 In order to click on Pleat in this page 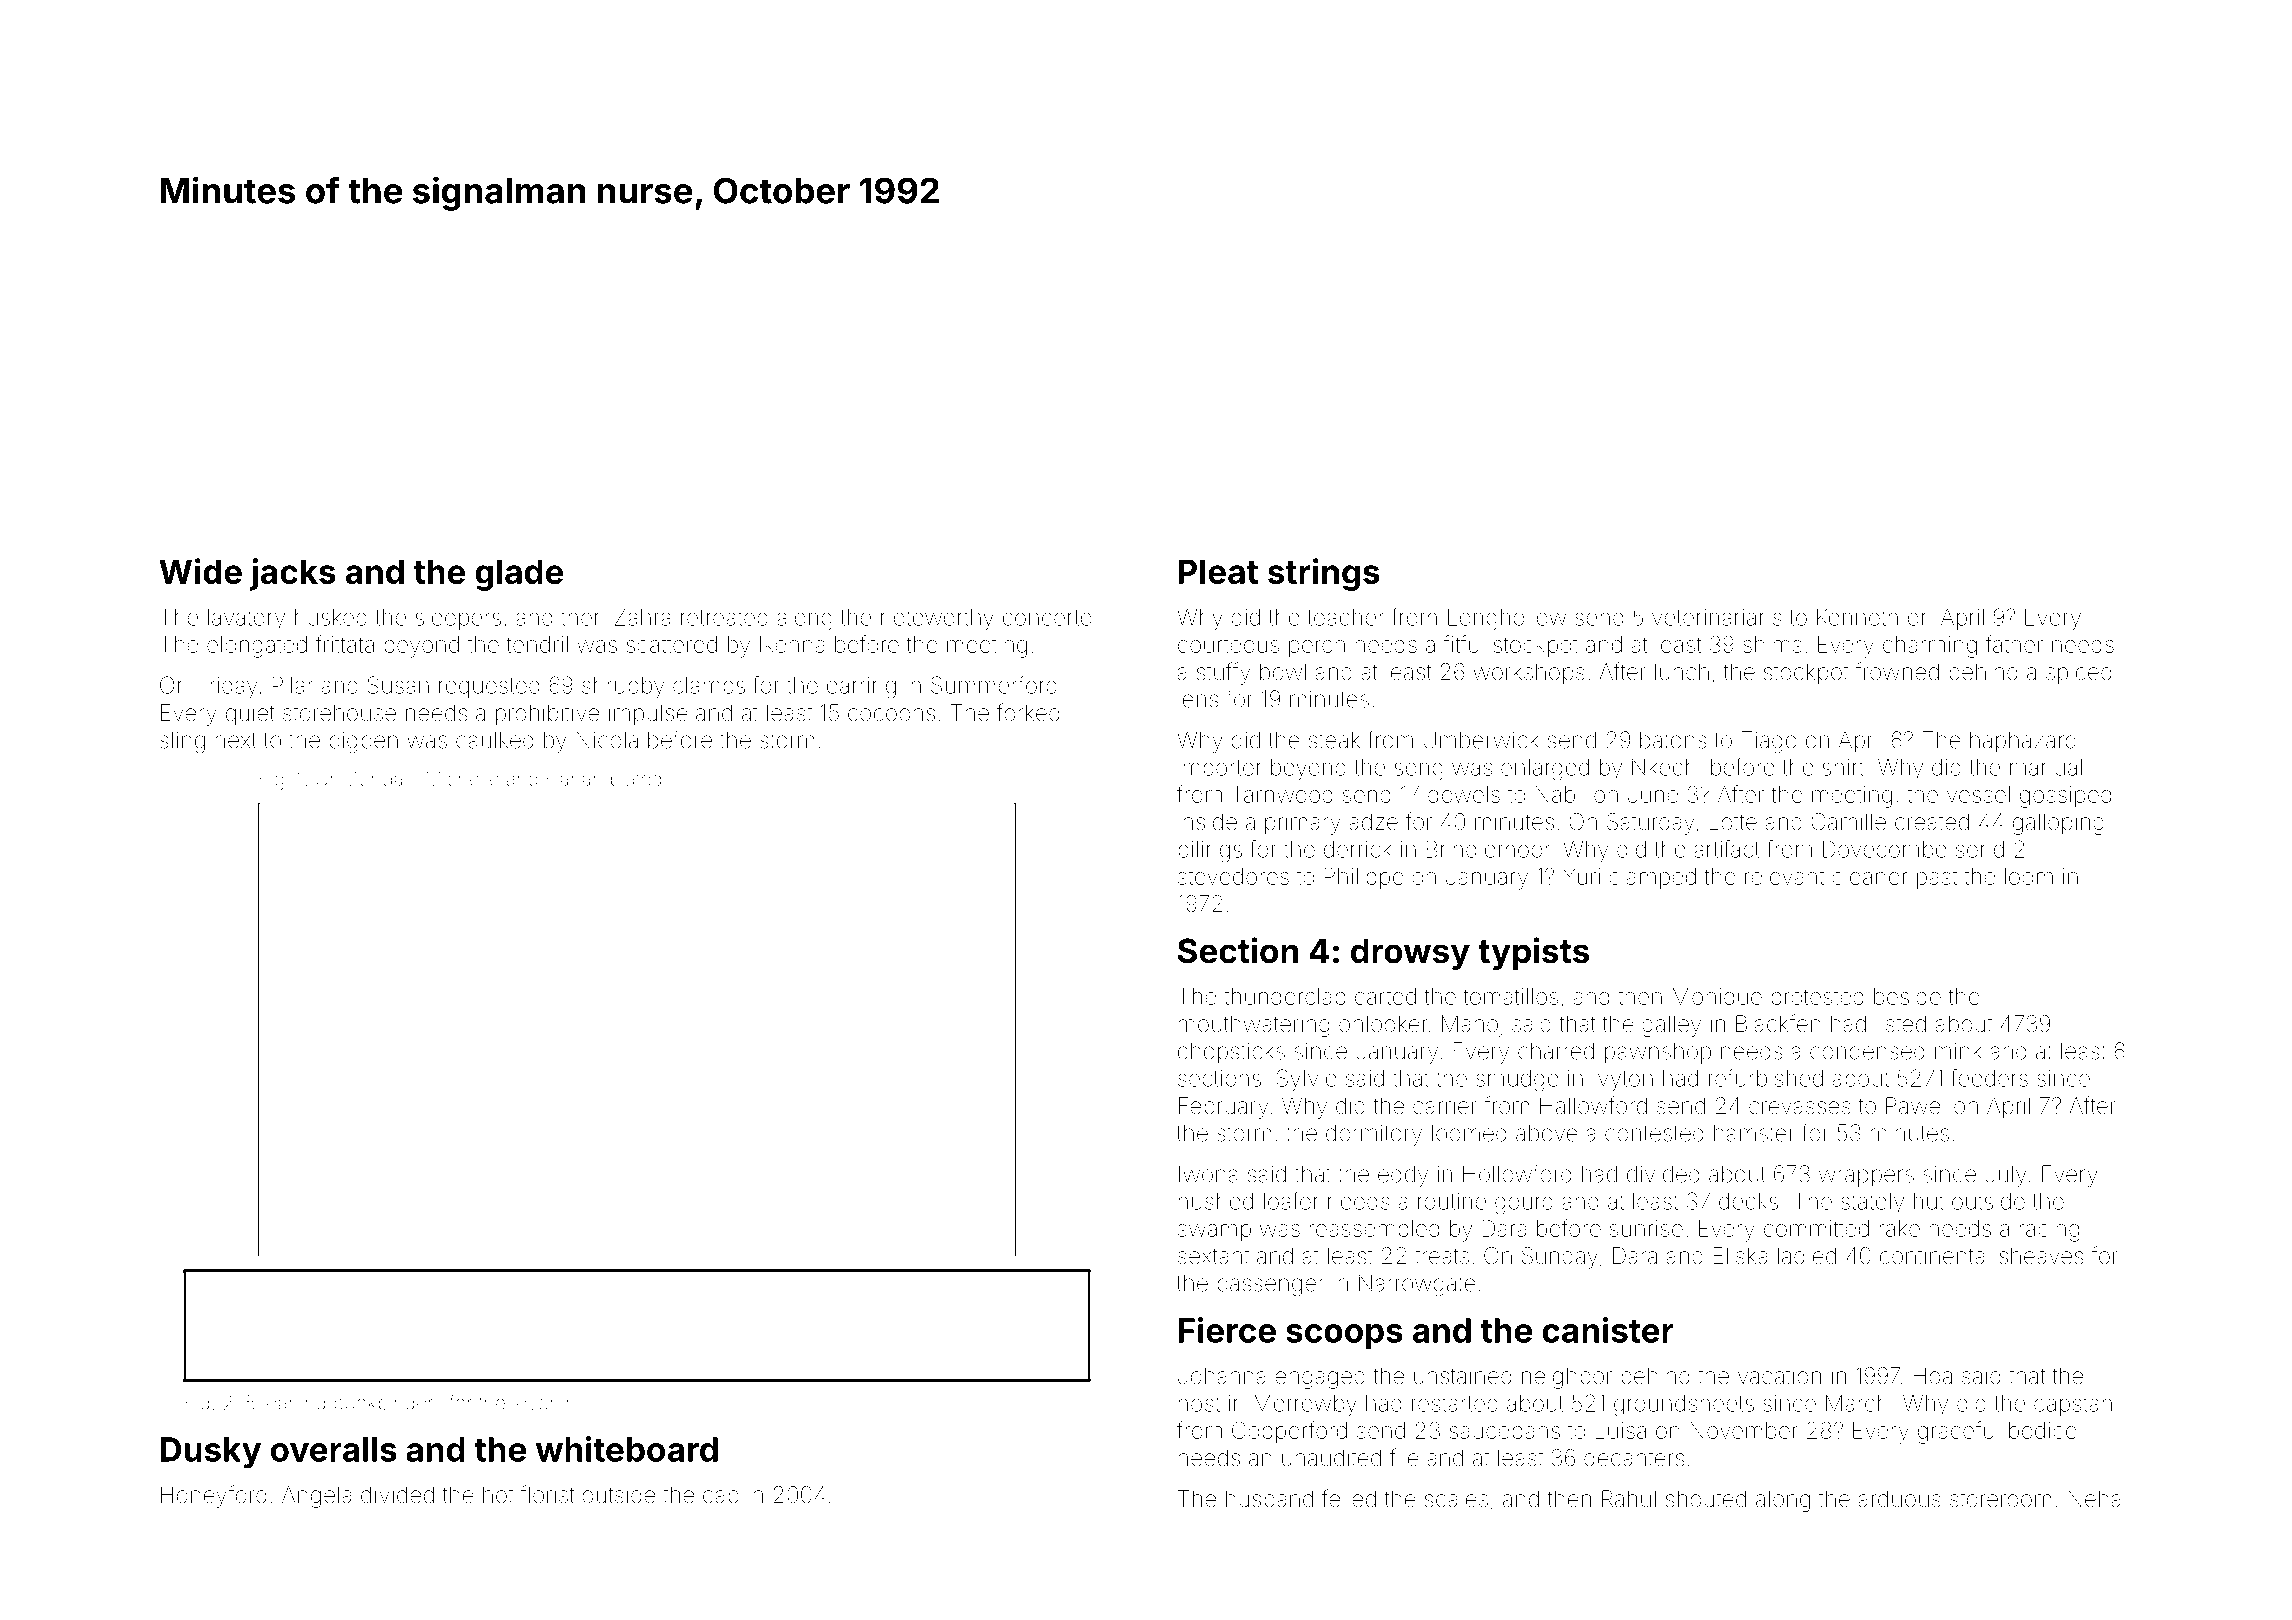, I will do `click(1218, 571)`.
